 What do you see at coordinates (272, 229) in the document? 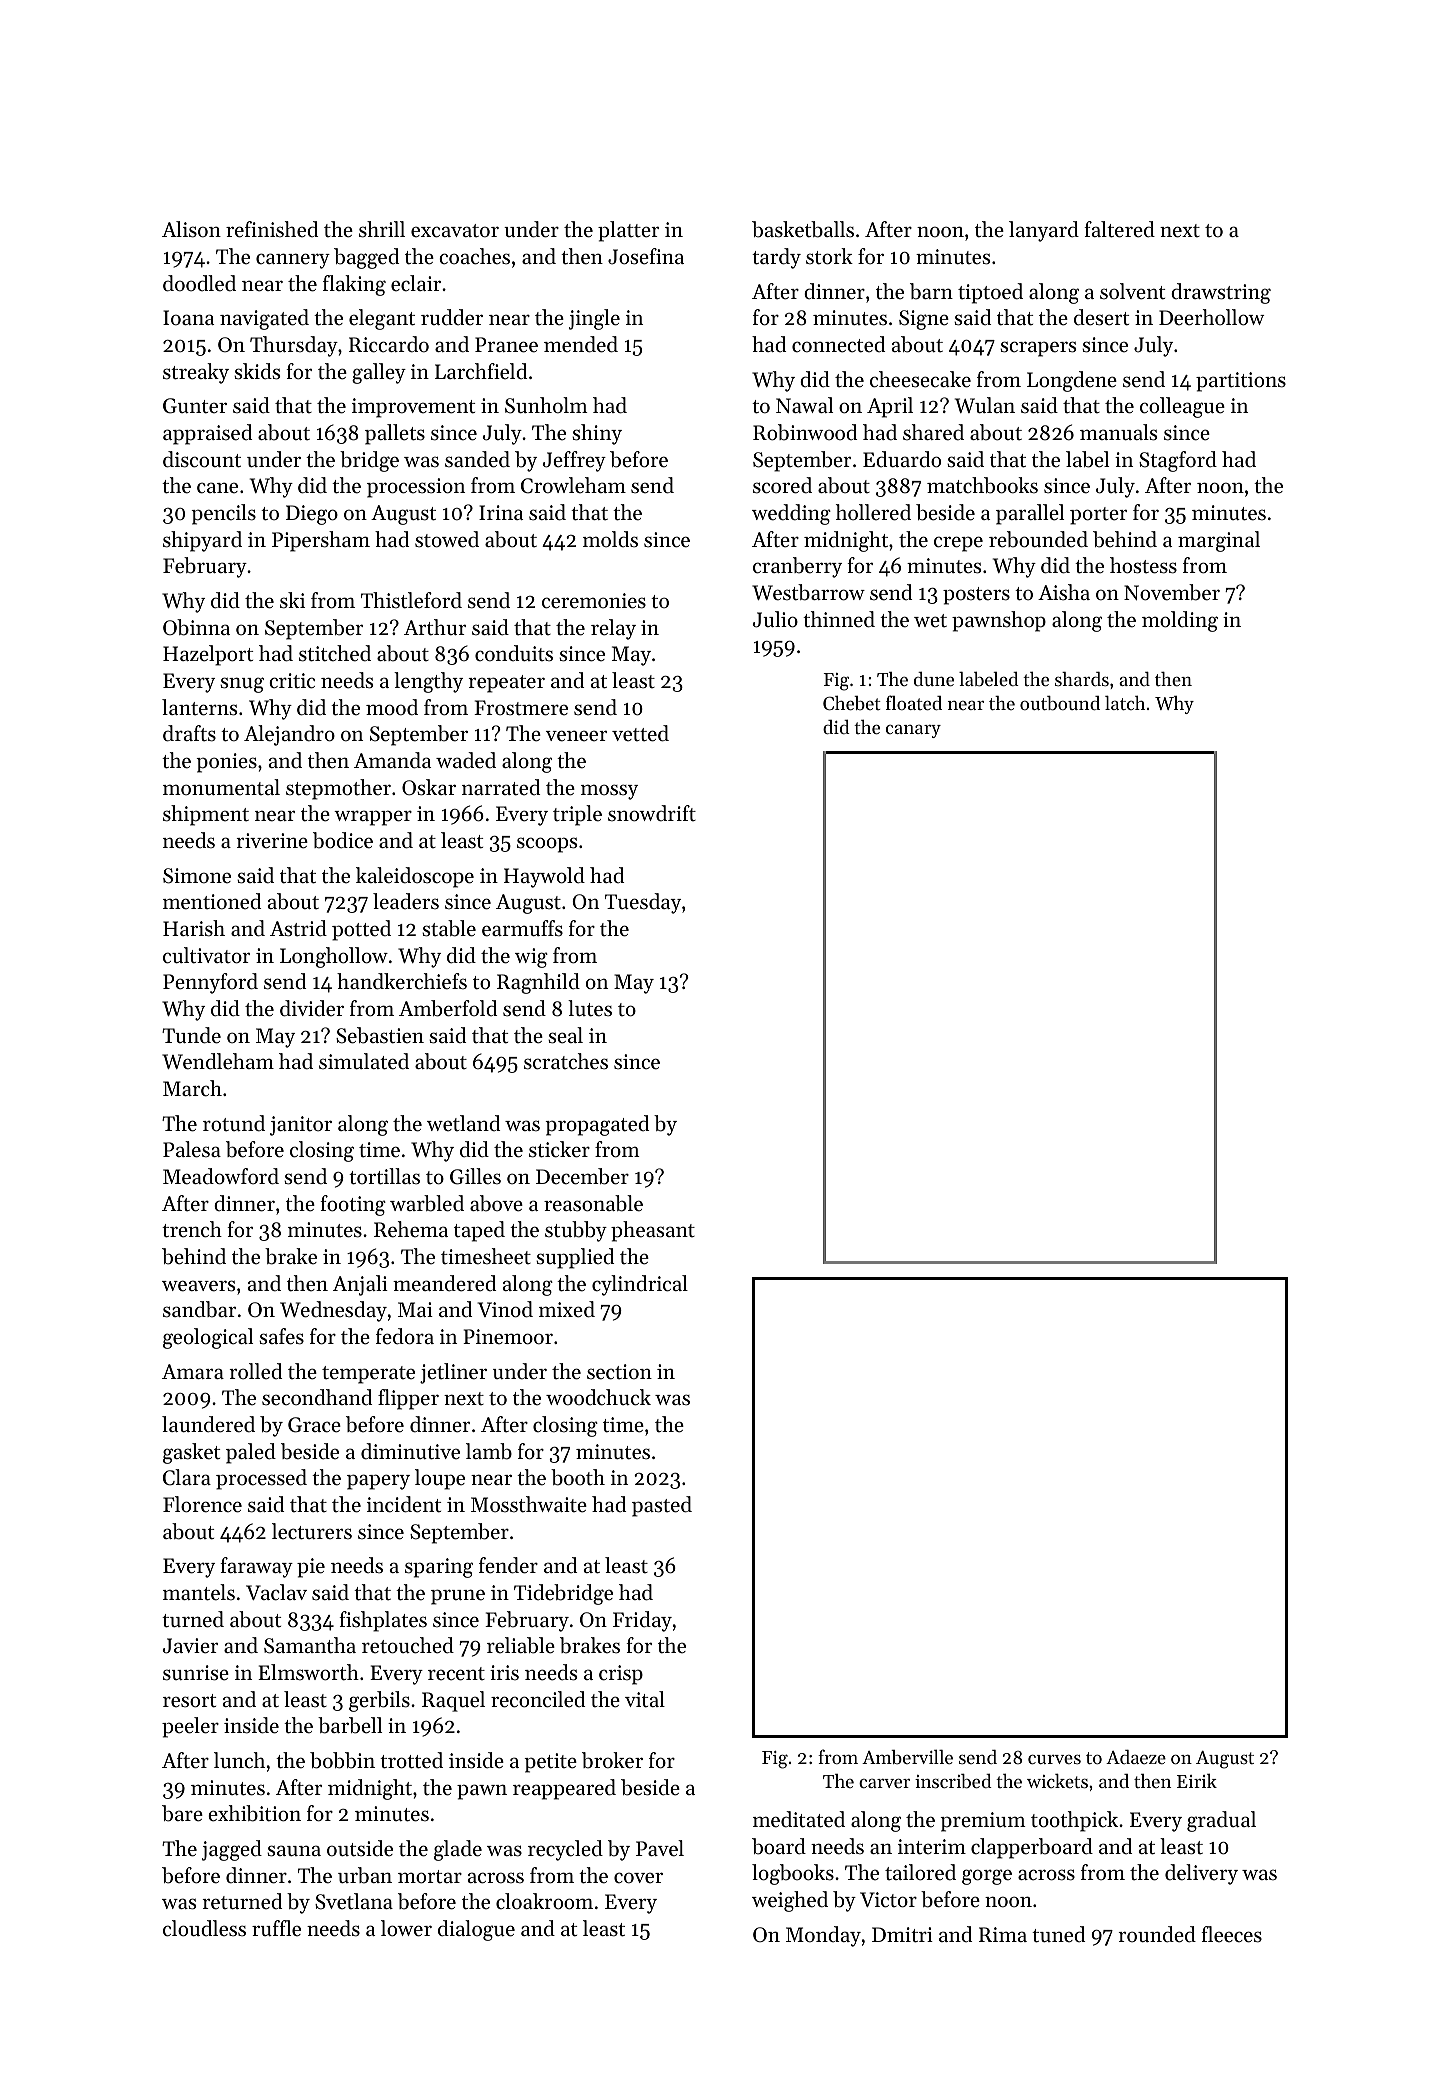
I see `refinished` at bounding box center [272, 229].
